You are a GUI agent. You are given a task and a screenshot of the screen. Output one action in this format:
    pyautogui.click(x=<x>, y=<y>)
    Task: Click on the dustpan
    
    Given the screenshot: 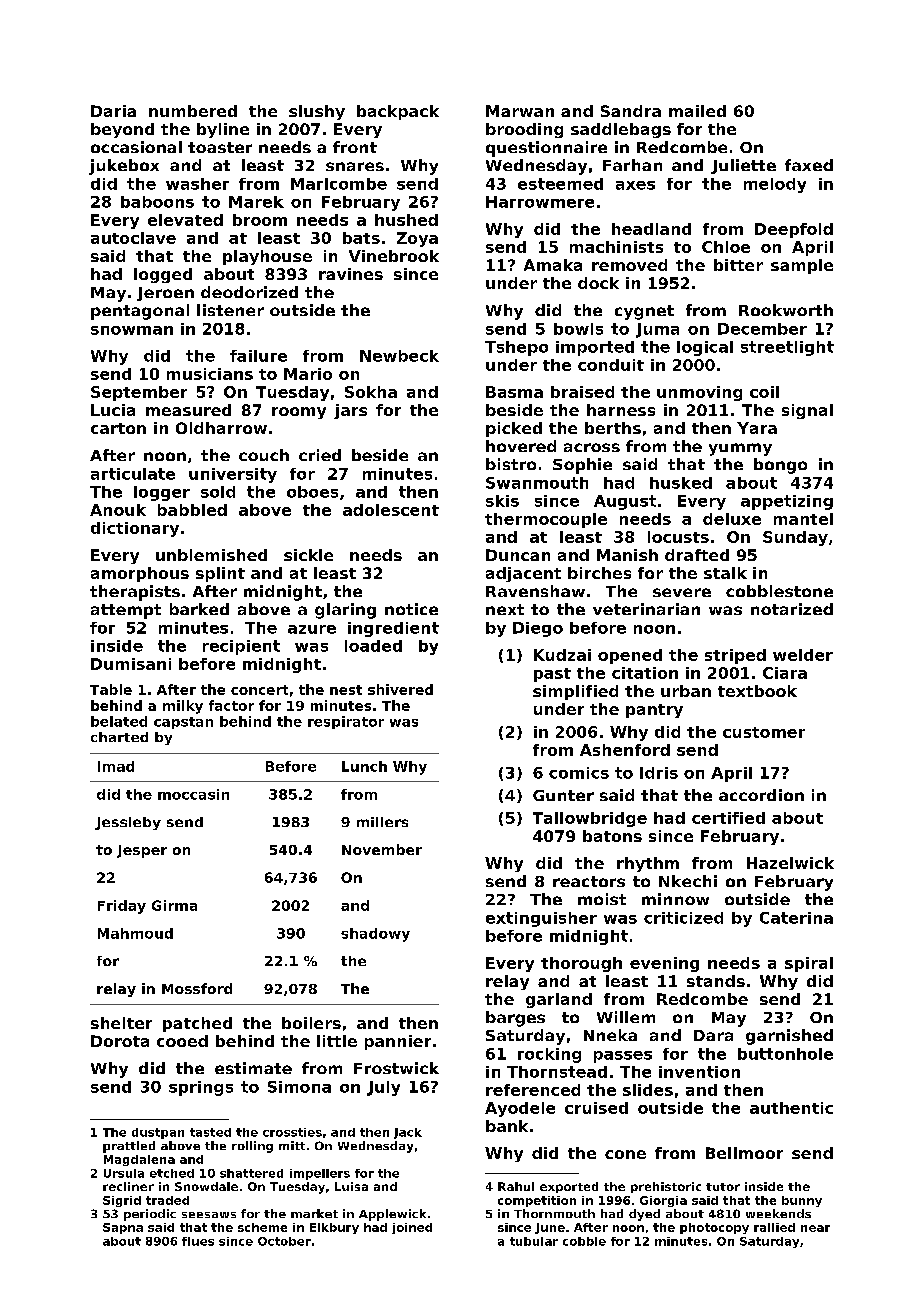 What is the action you would take?
    pyautogui.click(x=158, y=1133)
